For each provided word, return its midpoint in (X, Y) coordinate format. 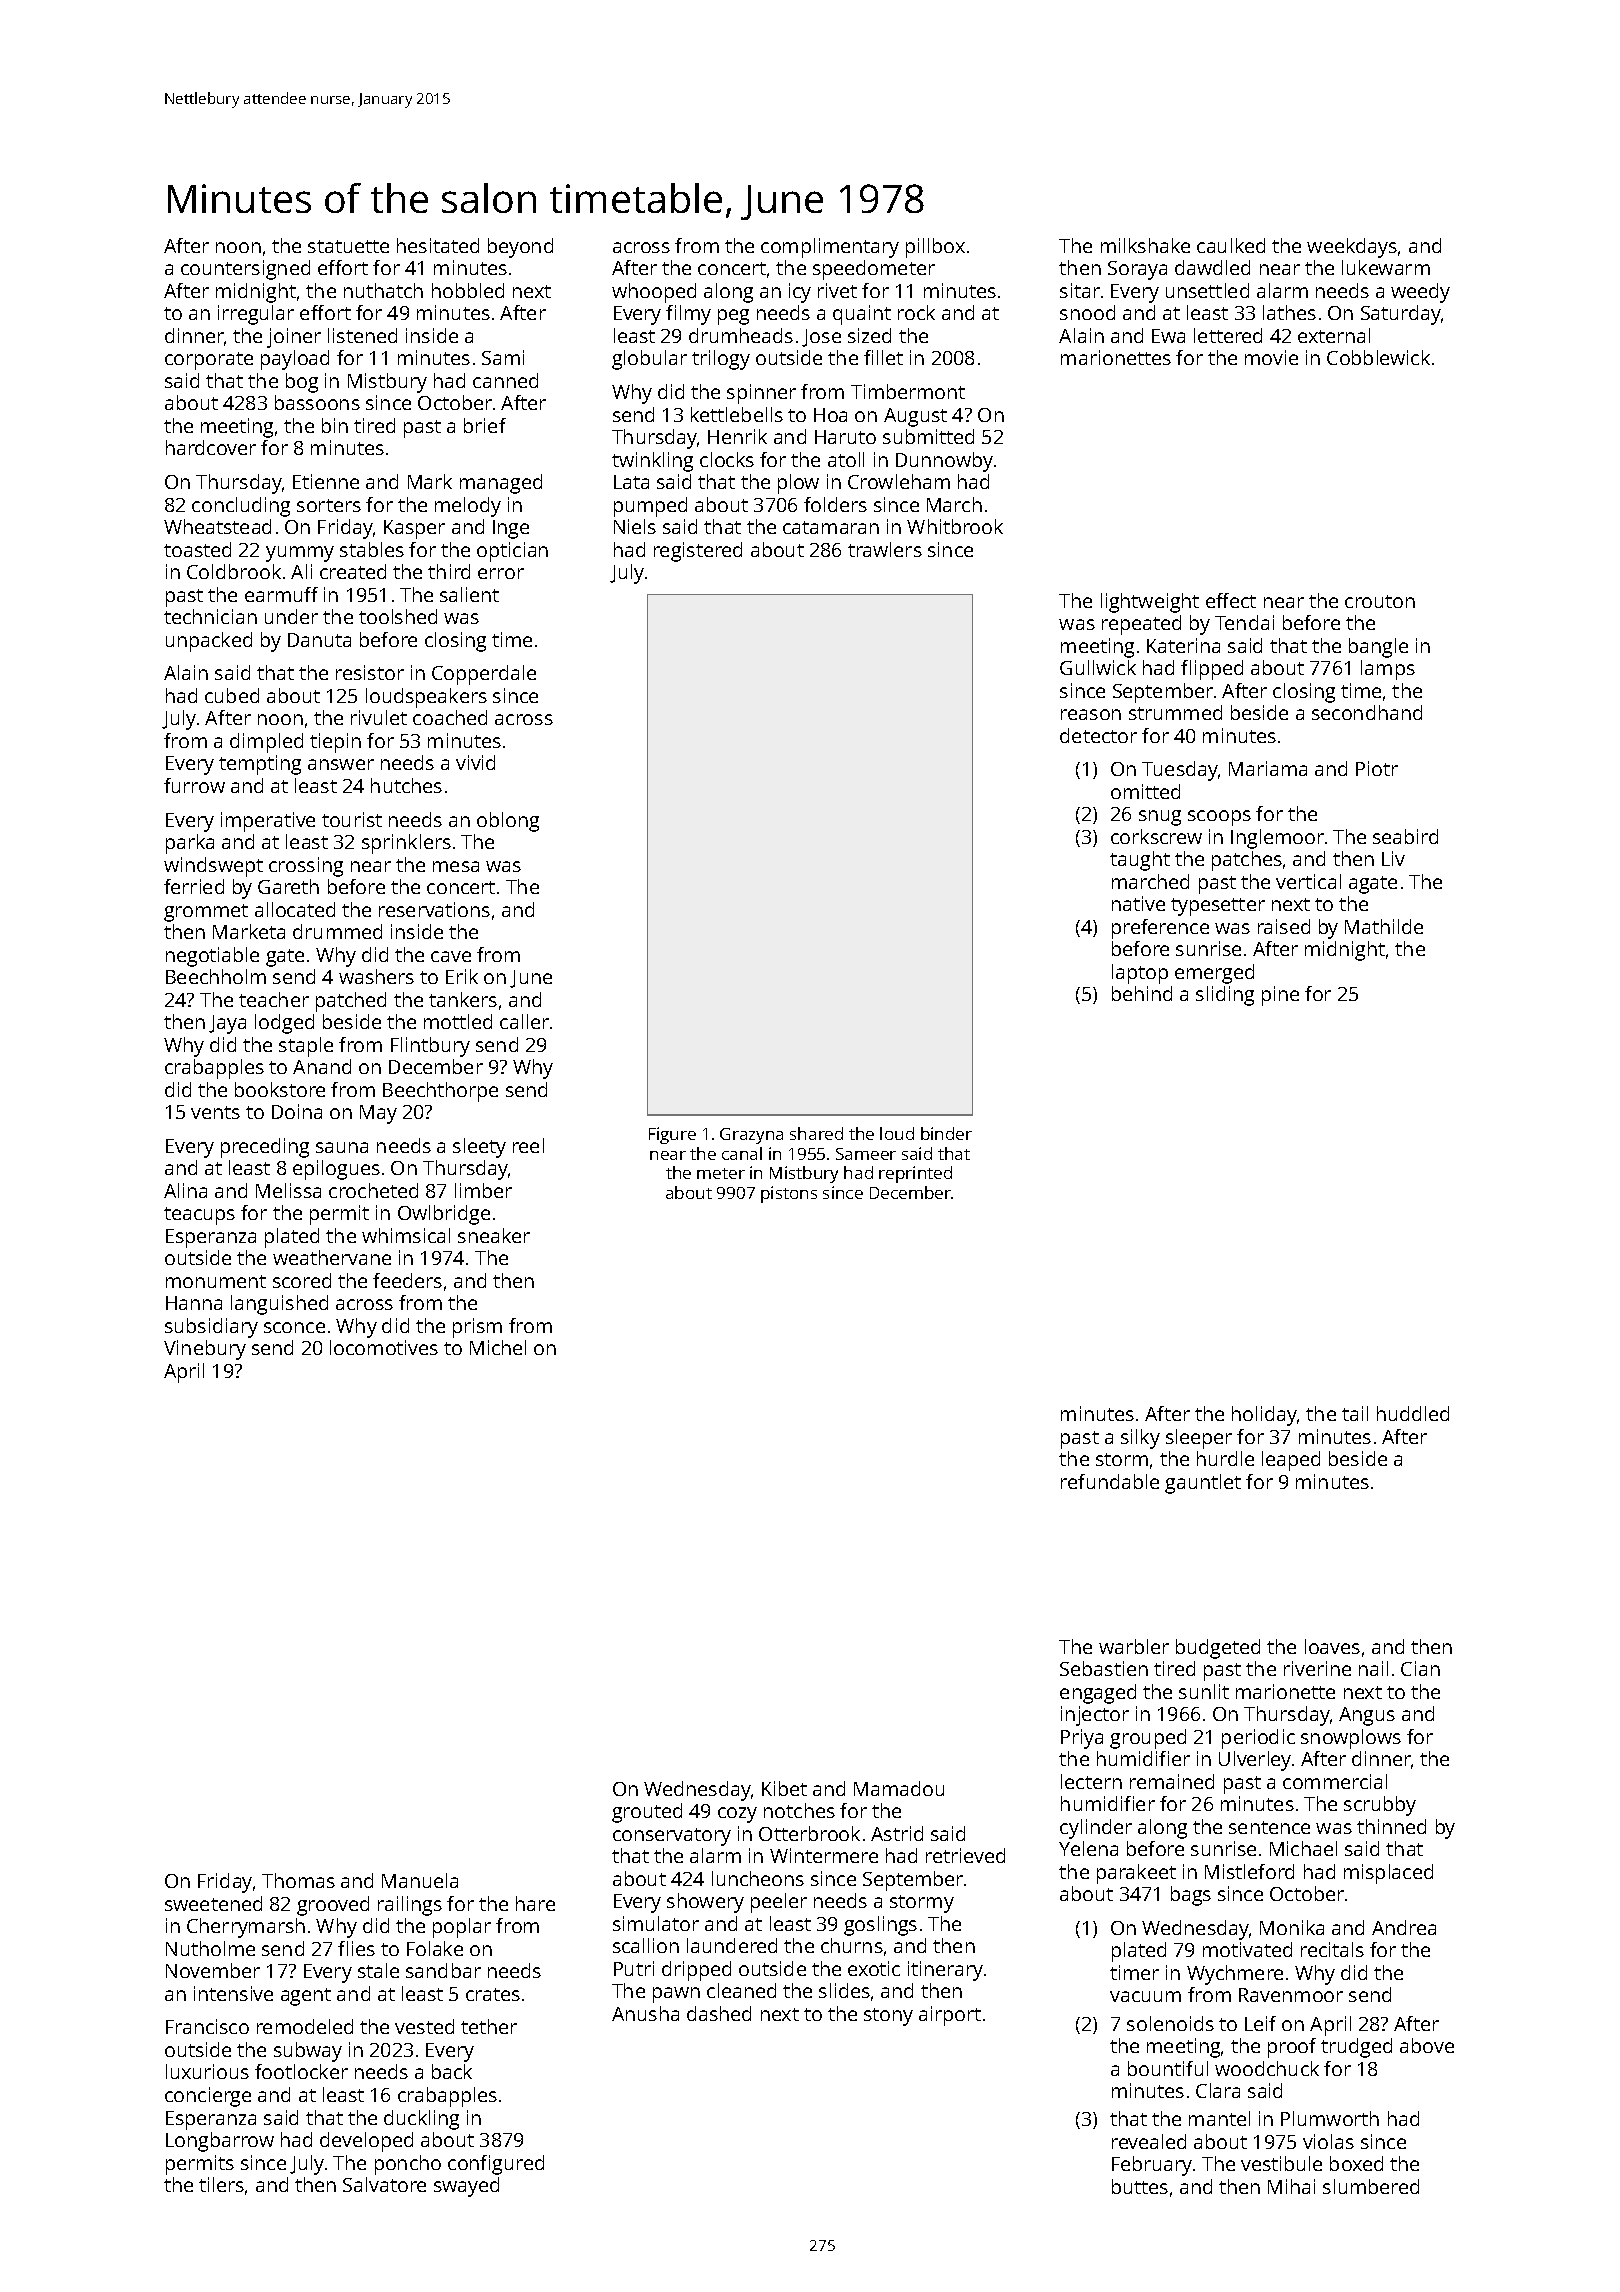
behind (1142, 993)
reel (528, 1145)
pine (1280, 996)
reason (1091, 714)
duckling (421, 2120)
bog (302, 383)
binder (946, 1133)
